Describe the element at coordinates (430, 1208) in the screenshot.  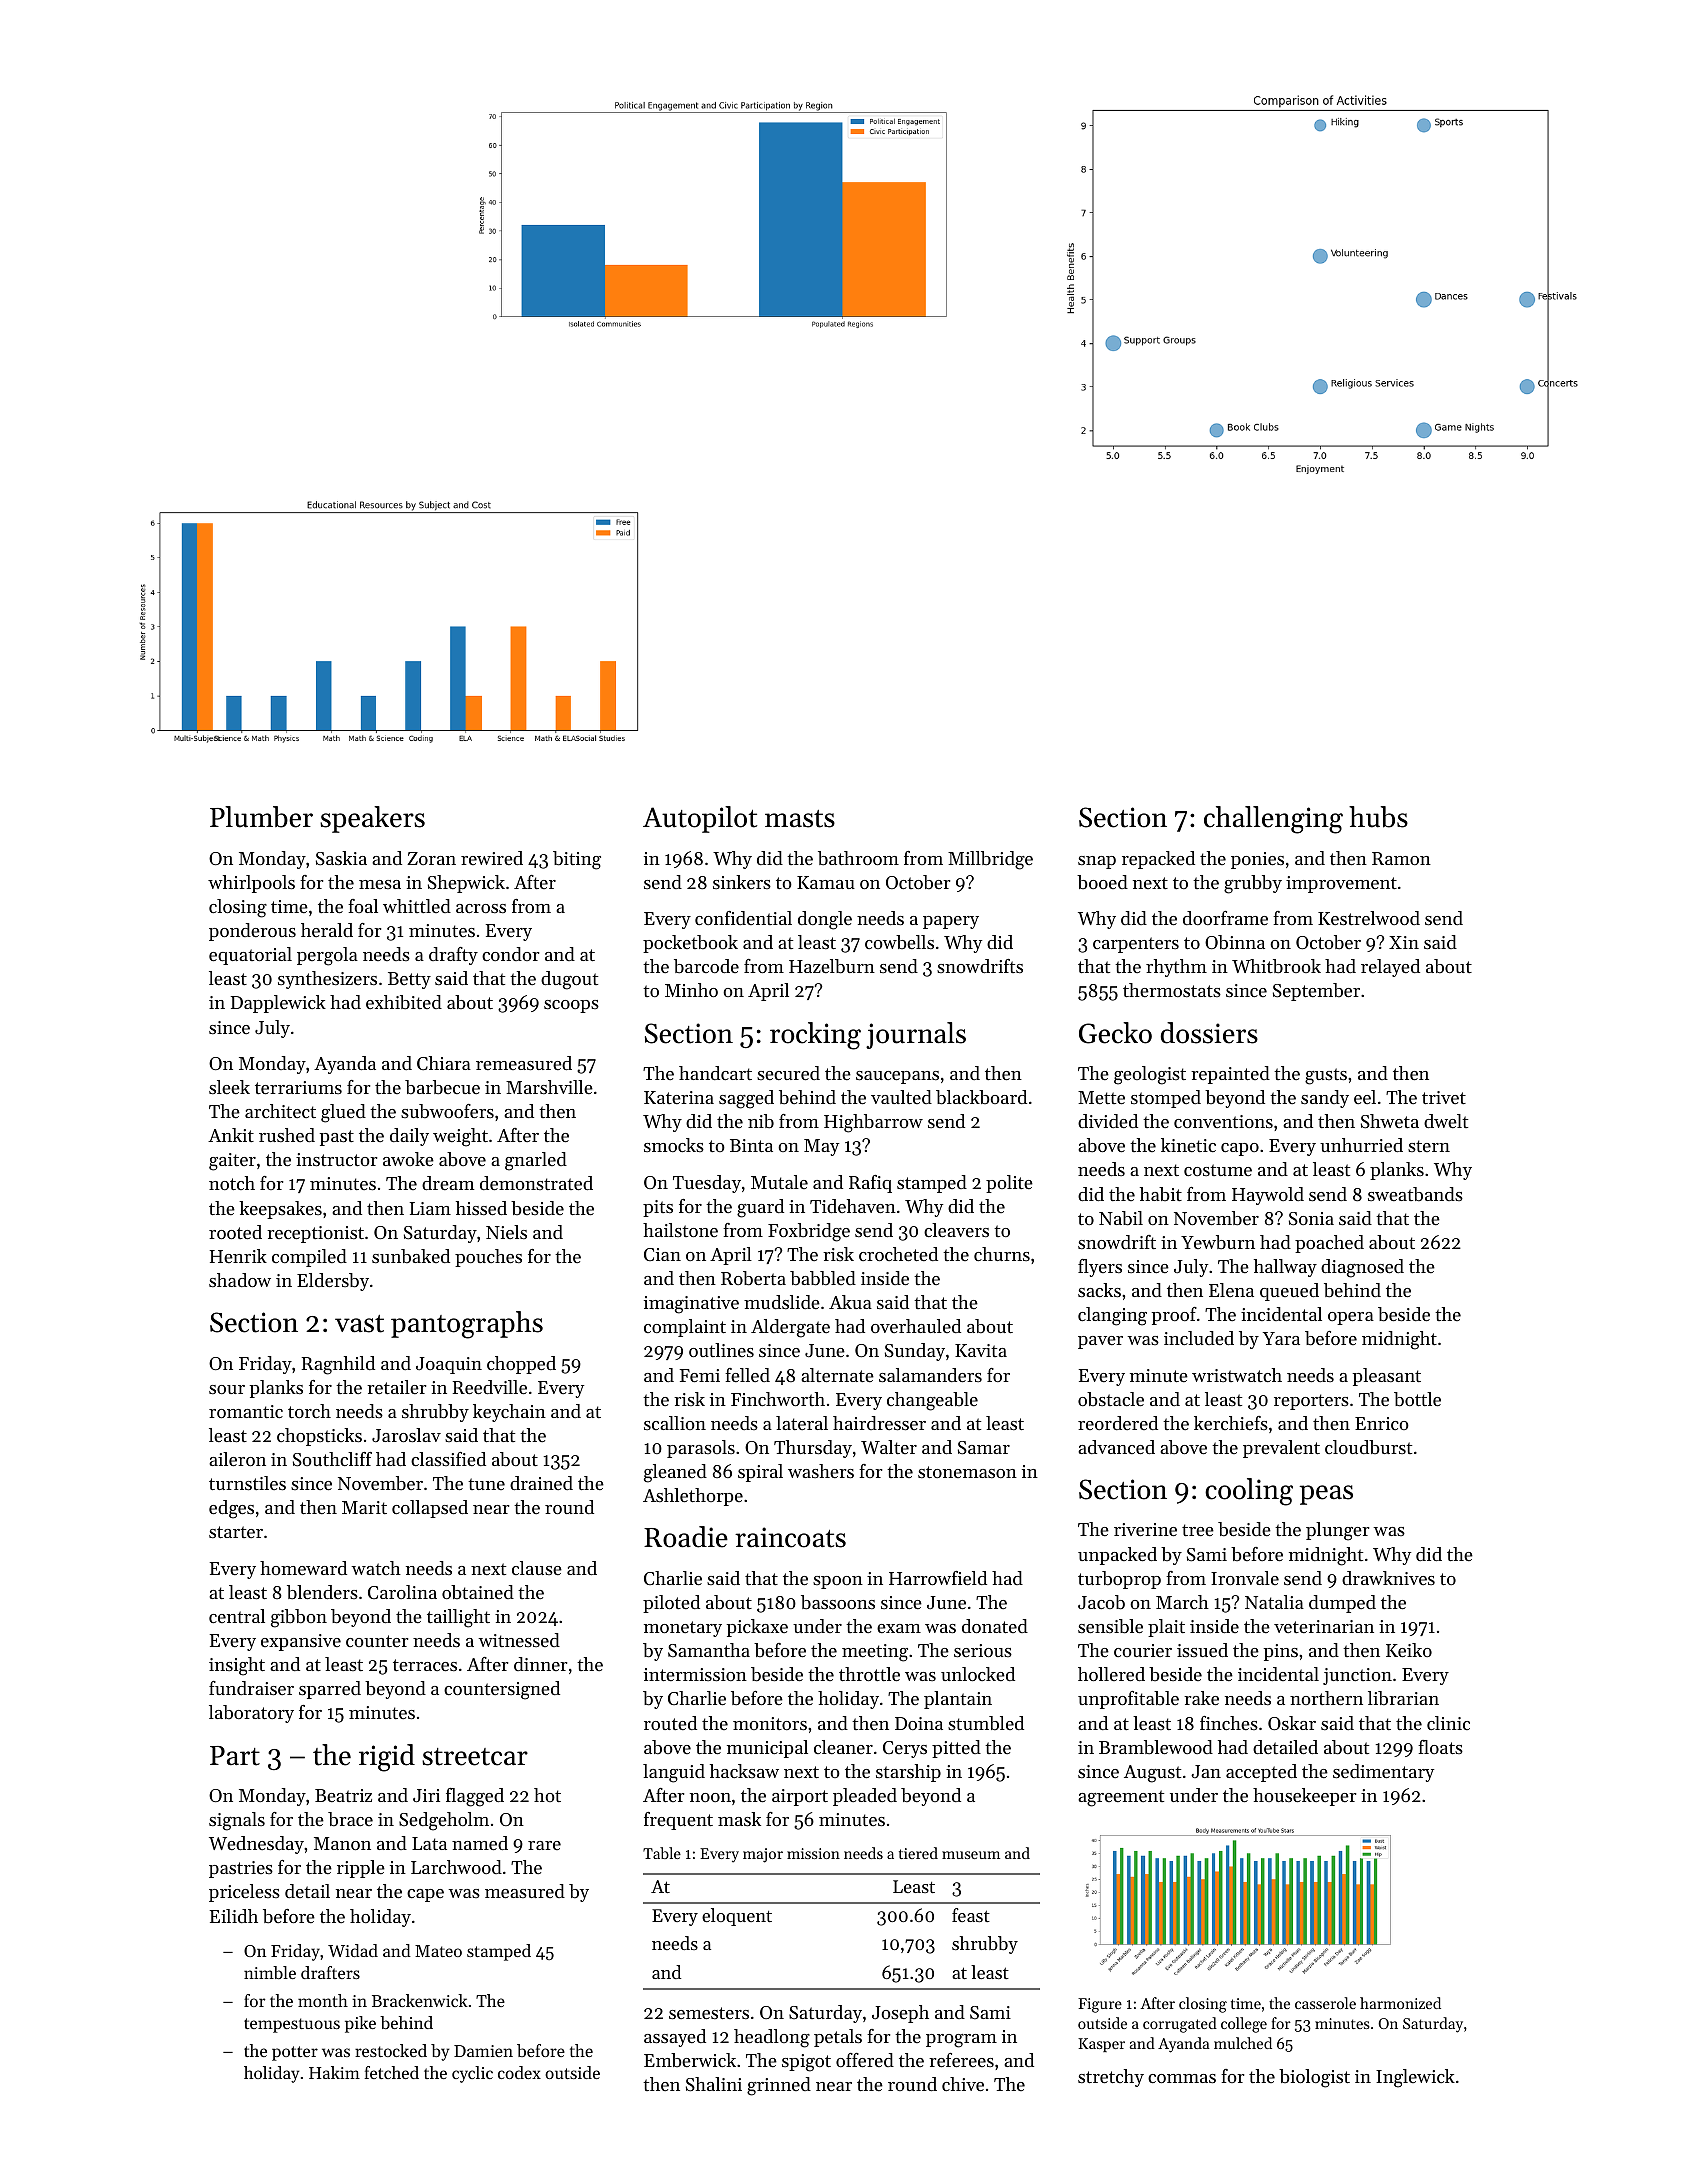
I see `Liam` at that location.
